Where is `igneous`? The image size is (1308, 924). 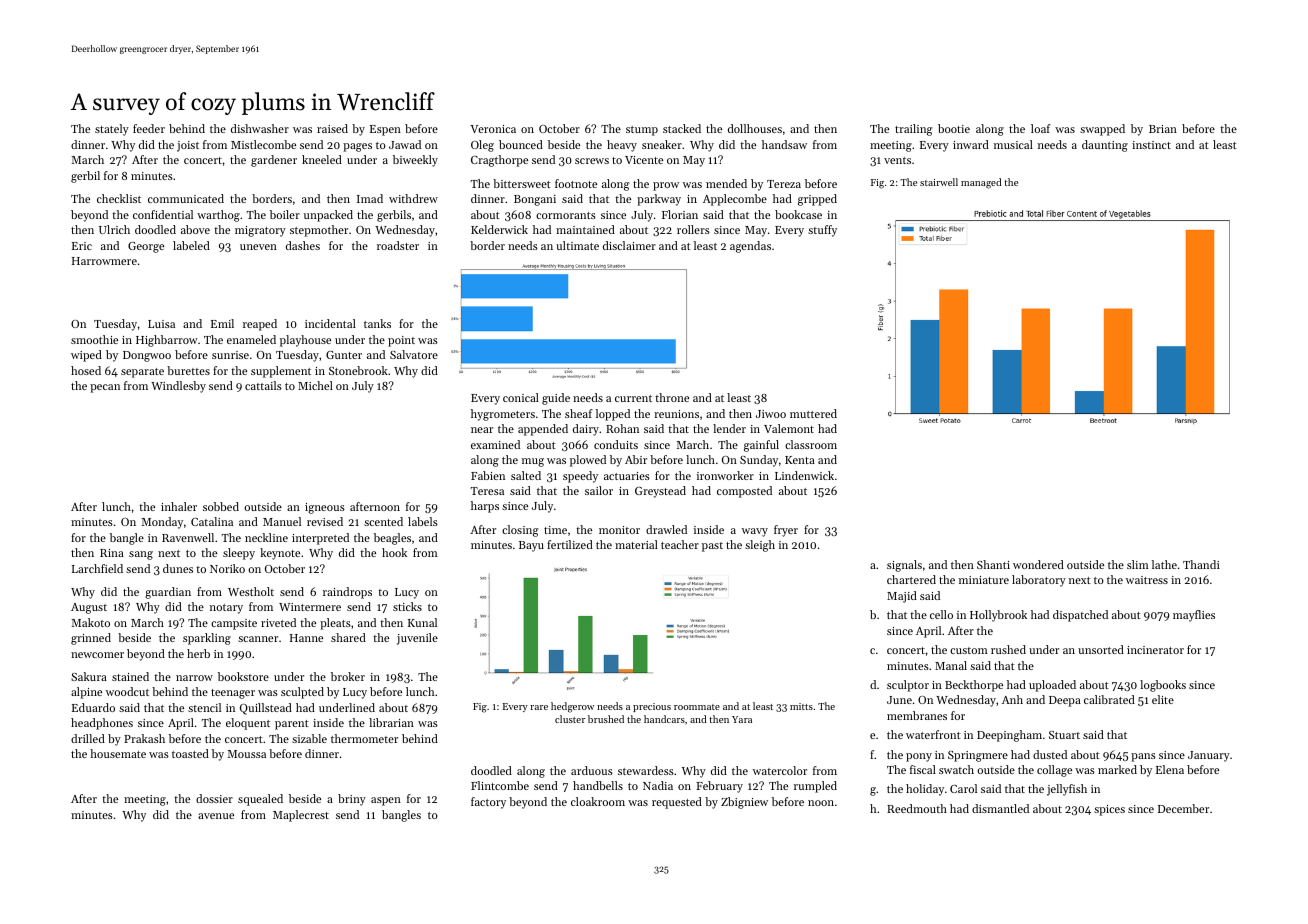 igneous is located at coordinates (325, 508).
